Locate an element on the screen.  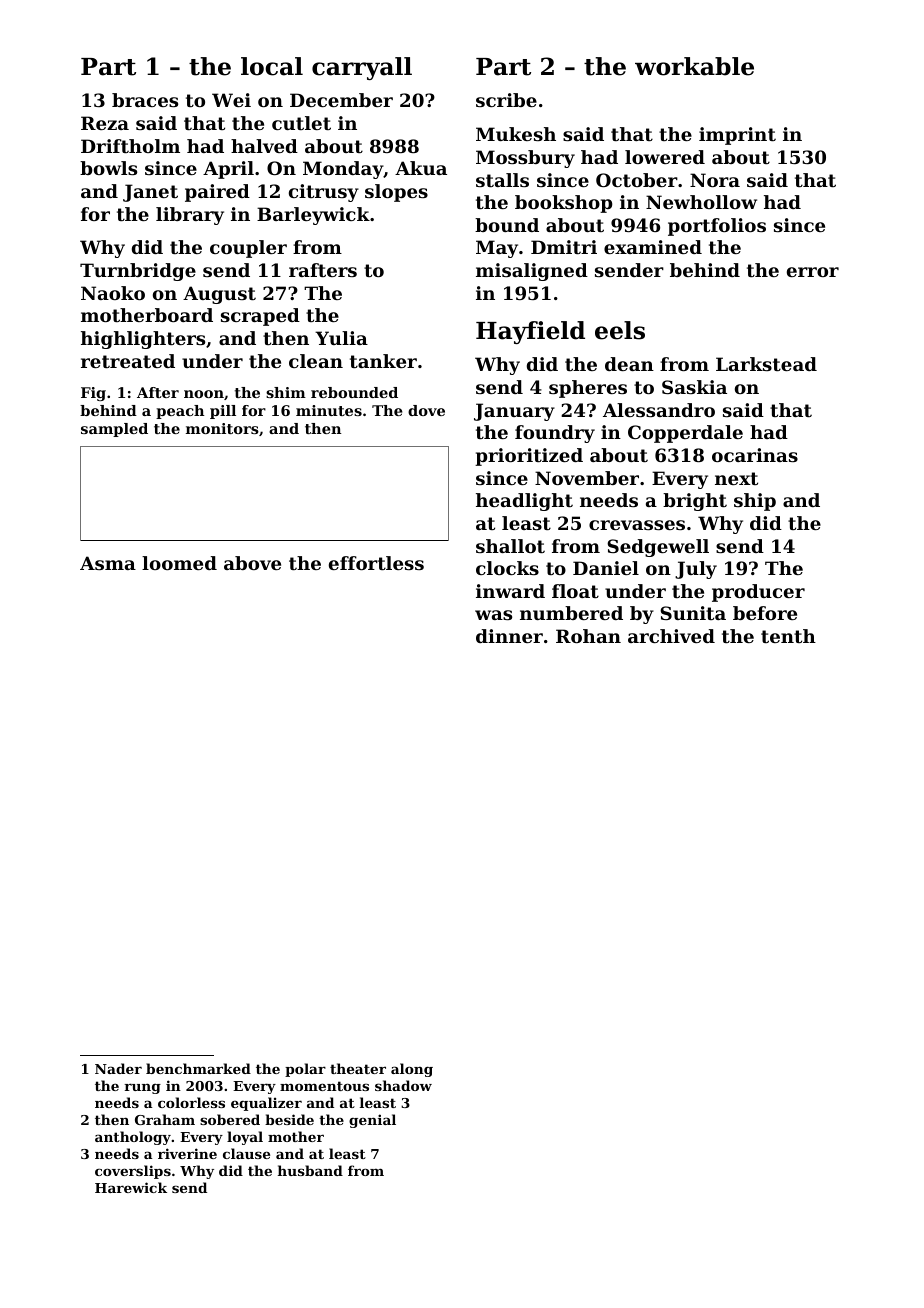
workable is located at coordinates (694, 66).
